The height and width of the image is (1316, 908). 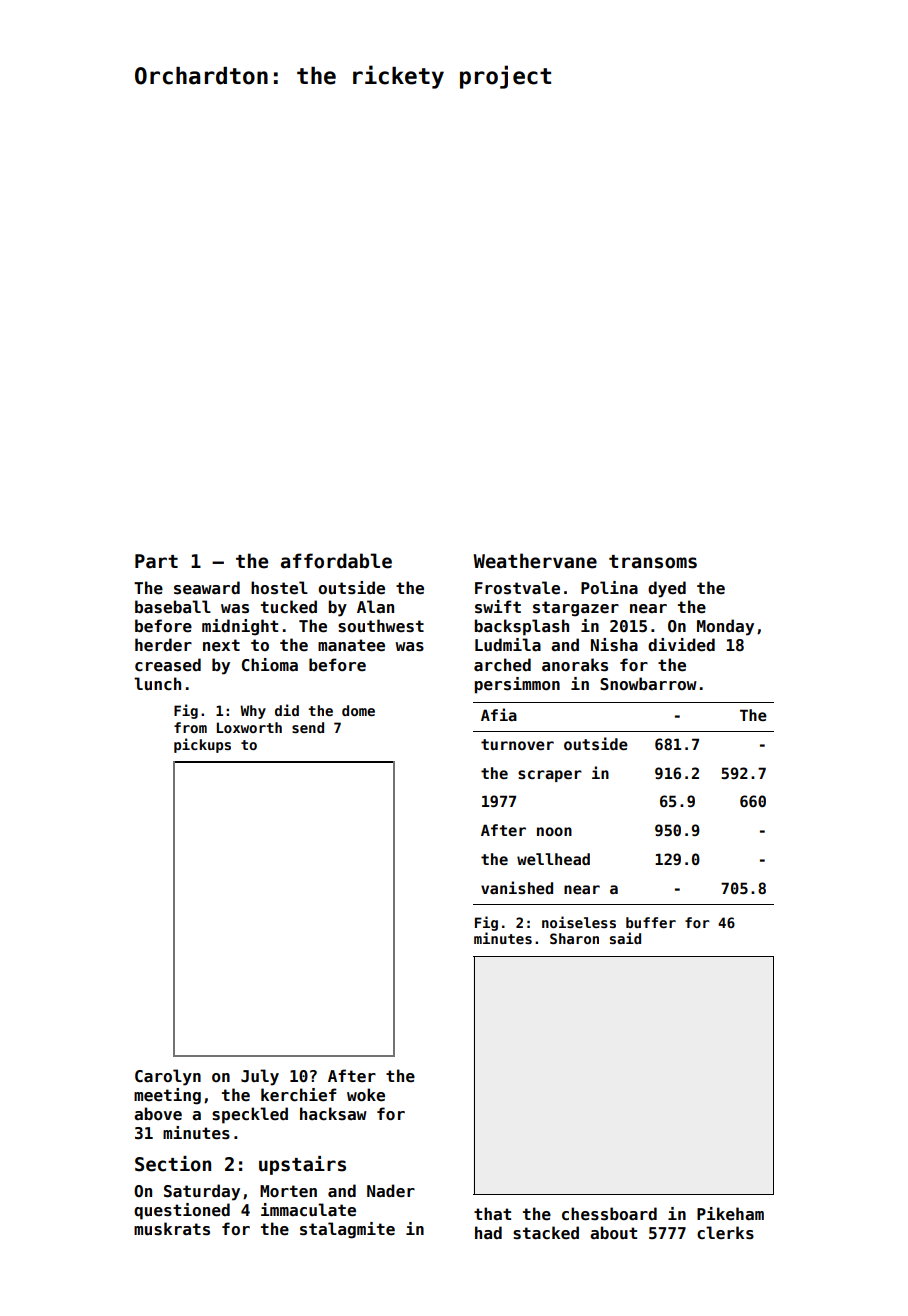 What do you see at coordinates (553, 859) in the image?
I see `wellhead` at bounding box center [553, 859].
